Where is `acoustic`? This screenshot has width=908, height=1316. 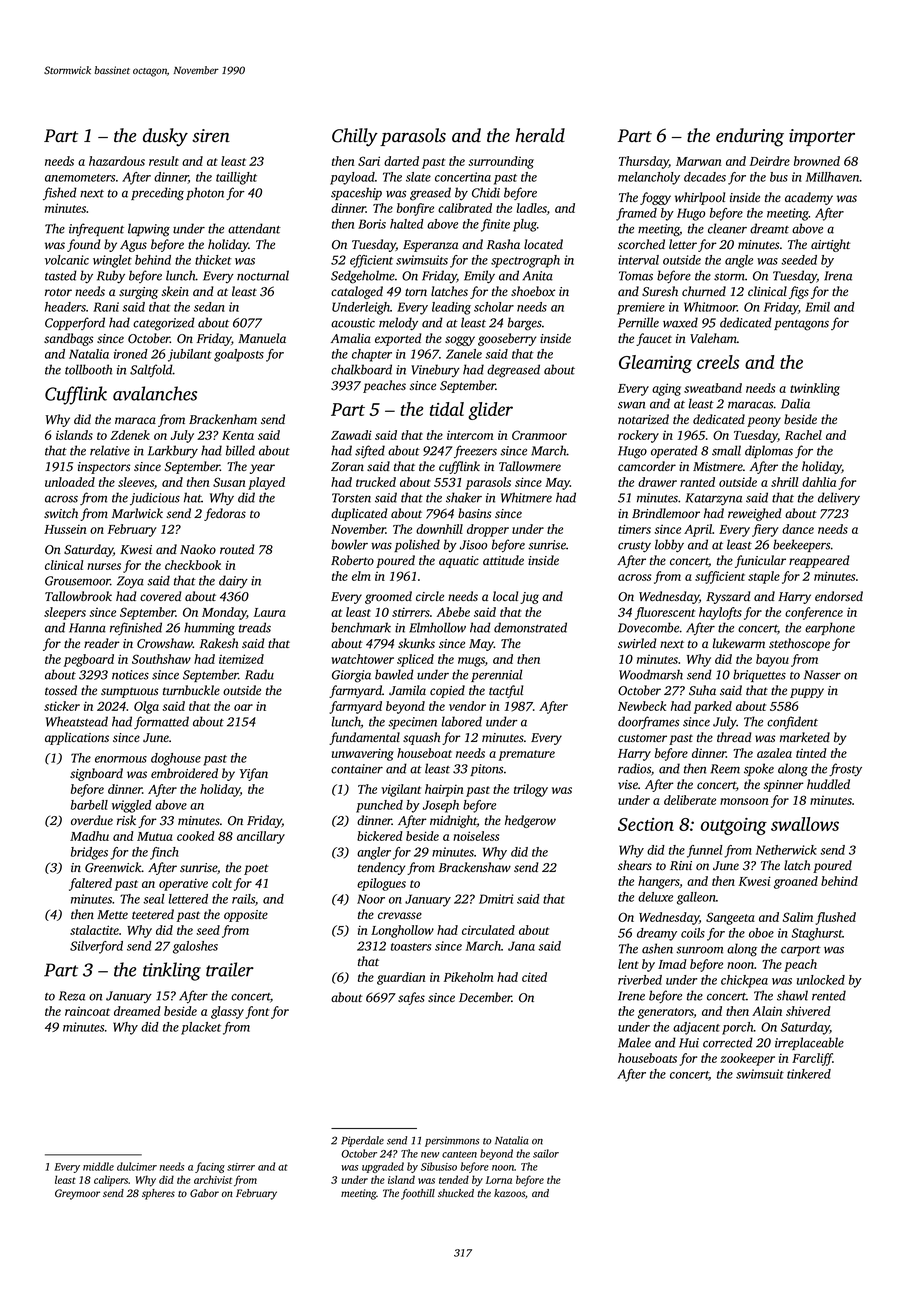 acoustic is located at coordinates (353, 323).
